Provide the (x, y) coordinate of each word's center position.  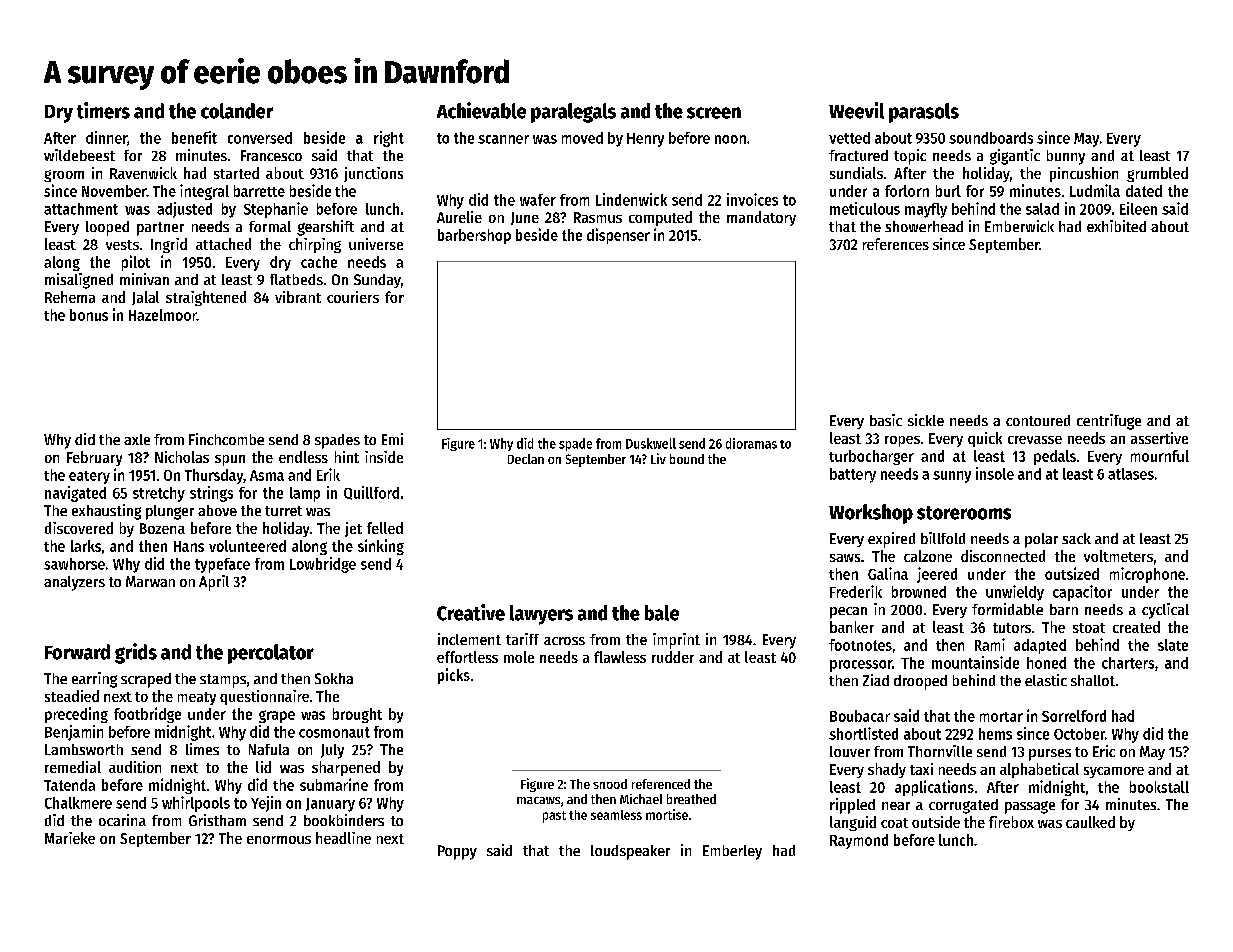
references (896, 244)
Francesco (271, 155)
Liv (658, 458)
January (330, 805)
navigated (75, 494)
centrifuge (1109, 422)
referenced (661, 784)
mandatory (761, 218)
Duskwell (651, 443)
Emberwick (1019, 226)
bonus (89, 315)
